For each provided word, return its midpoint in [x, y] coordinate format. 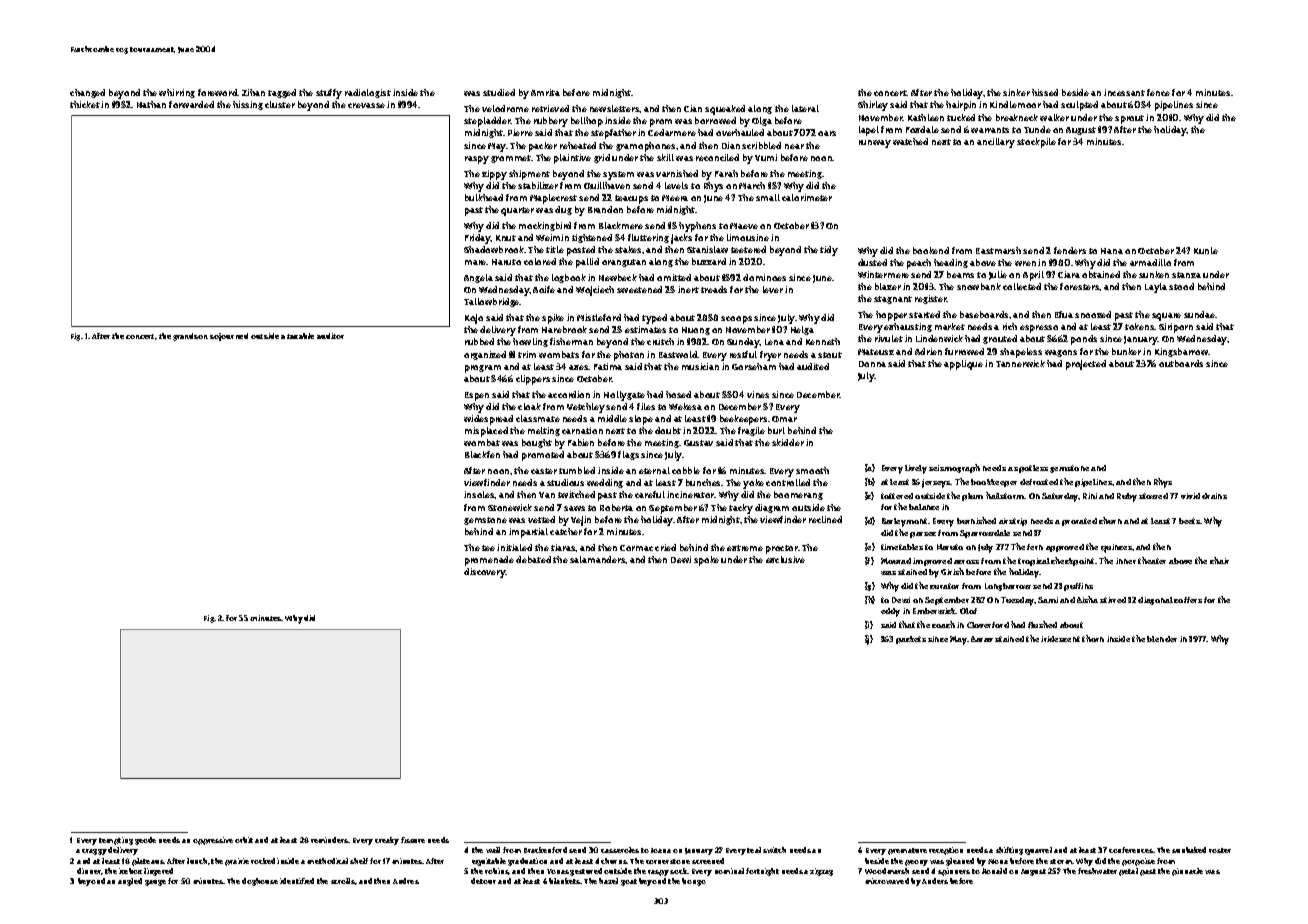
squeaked [725, 110]
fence [1158, 92]
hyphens [697, 227]
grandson [190, 337]
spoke [706, 561]
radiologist [368, 93]
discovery [485, 573]
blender [1162, 639]
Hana [1112, 251]
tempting [116, 841]
